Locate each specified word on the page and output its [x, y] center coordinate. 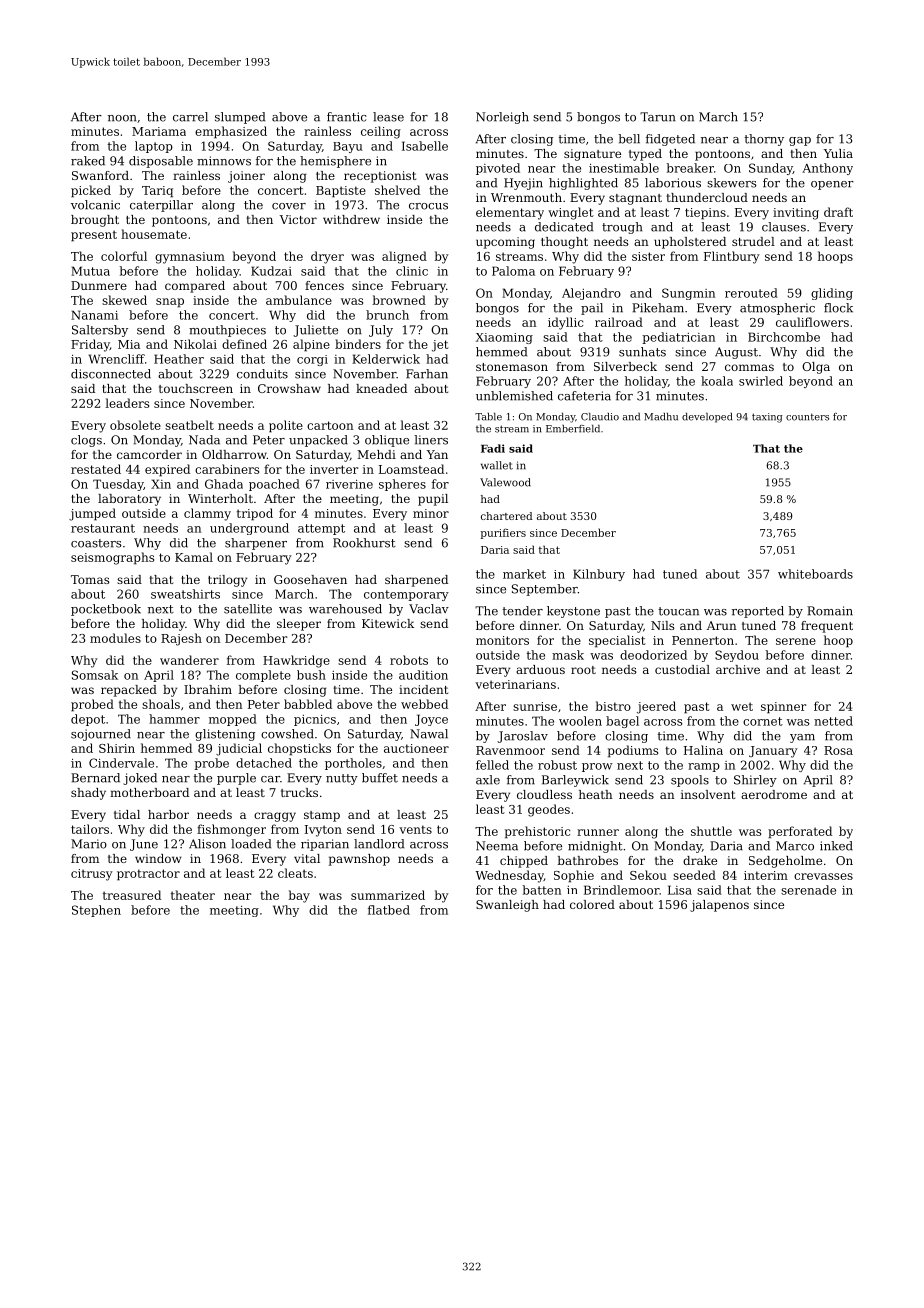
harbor [168, 814]
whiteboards [815, 574]
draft [838, 212]
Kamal [194, 557]
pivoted [498, 169]
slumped [240, 118]
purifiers [503, 533]
